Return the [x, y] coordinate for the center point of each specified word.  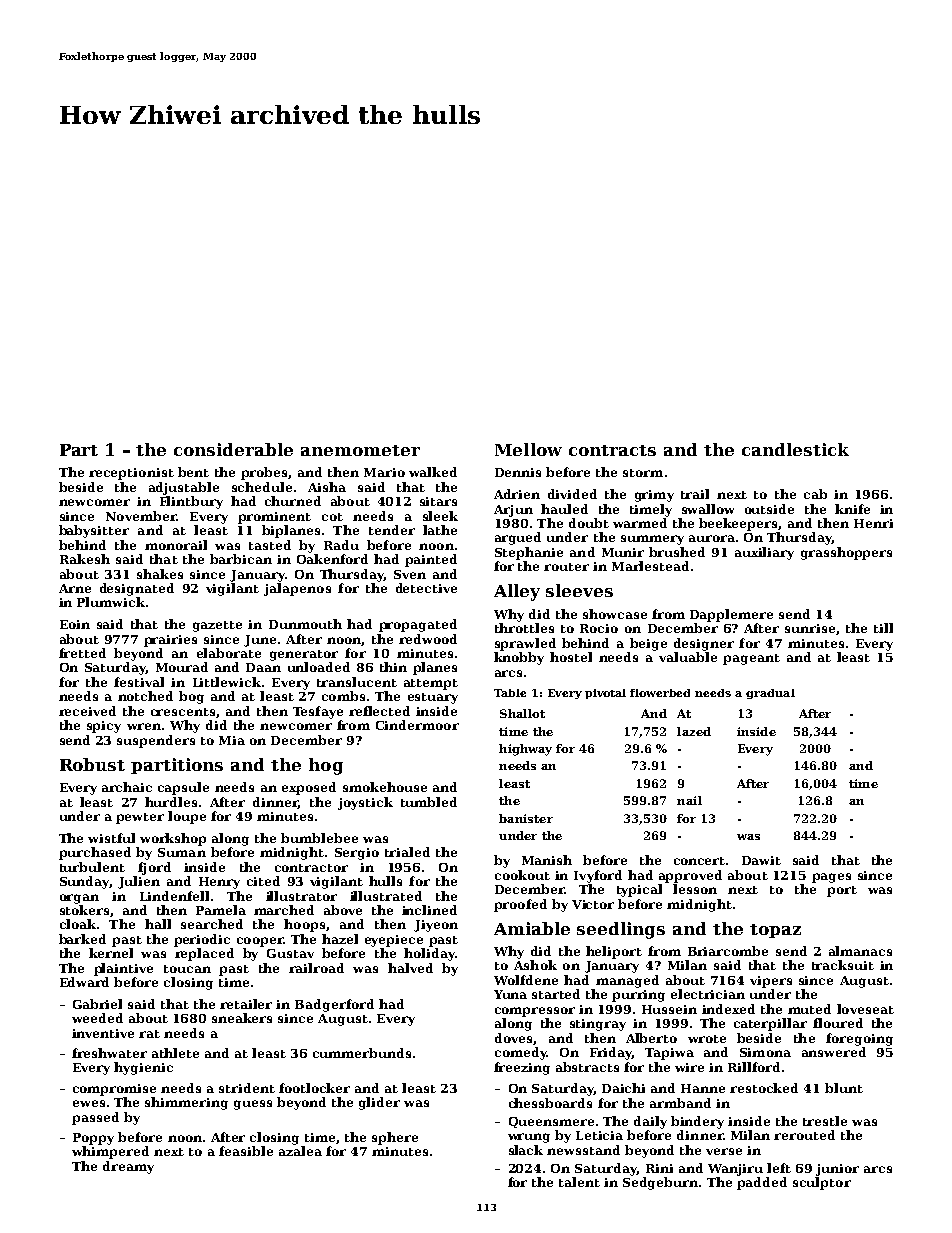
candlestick [795, 449]
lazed [694, 731]
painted [431, 560]
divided [572, 494]
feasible [246, 1151]
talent [579, 1182]
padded [762, 1183]
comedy [521, 1053]
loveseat [865, 1009]
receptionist [131, 474]
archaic [127, 787]
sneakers [242, 1018]
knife [852, 509]
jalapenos [297, 589]
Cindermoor [417, 725]
